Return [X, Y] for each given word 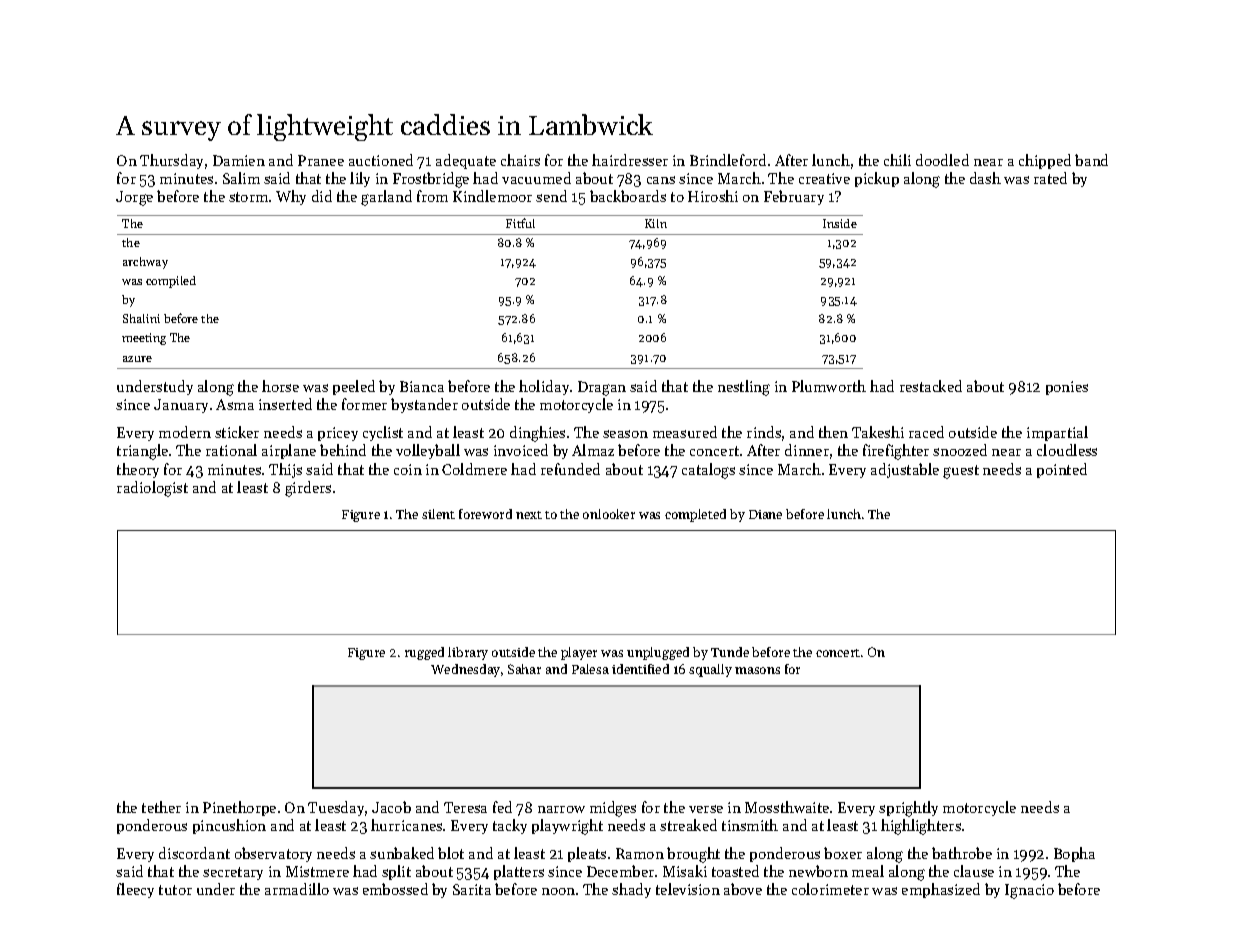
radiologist [152, 489]
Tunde [730, 652]
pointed [1062, 470]
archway [145, 263]
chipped [1045, 161]
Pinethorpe [239, 808]
